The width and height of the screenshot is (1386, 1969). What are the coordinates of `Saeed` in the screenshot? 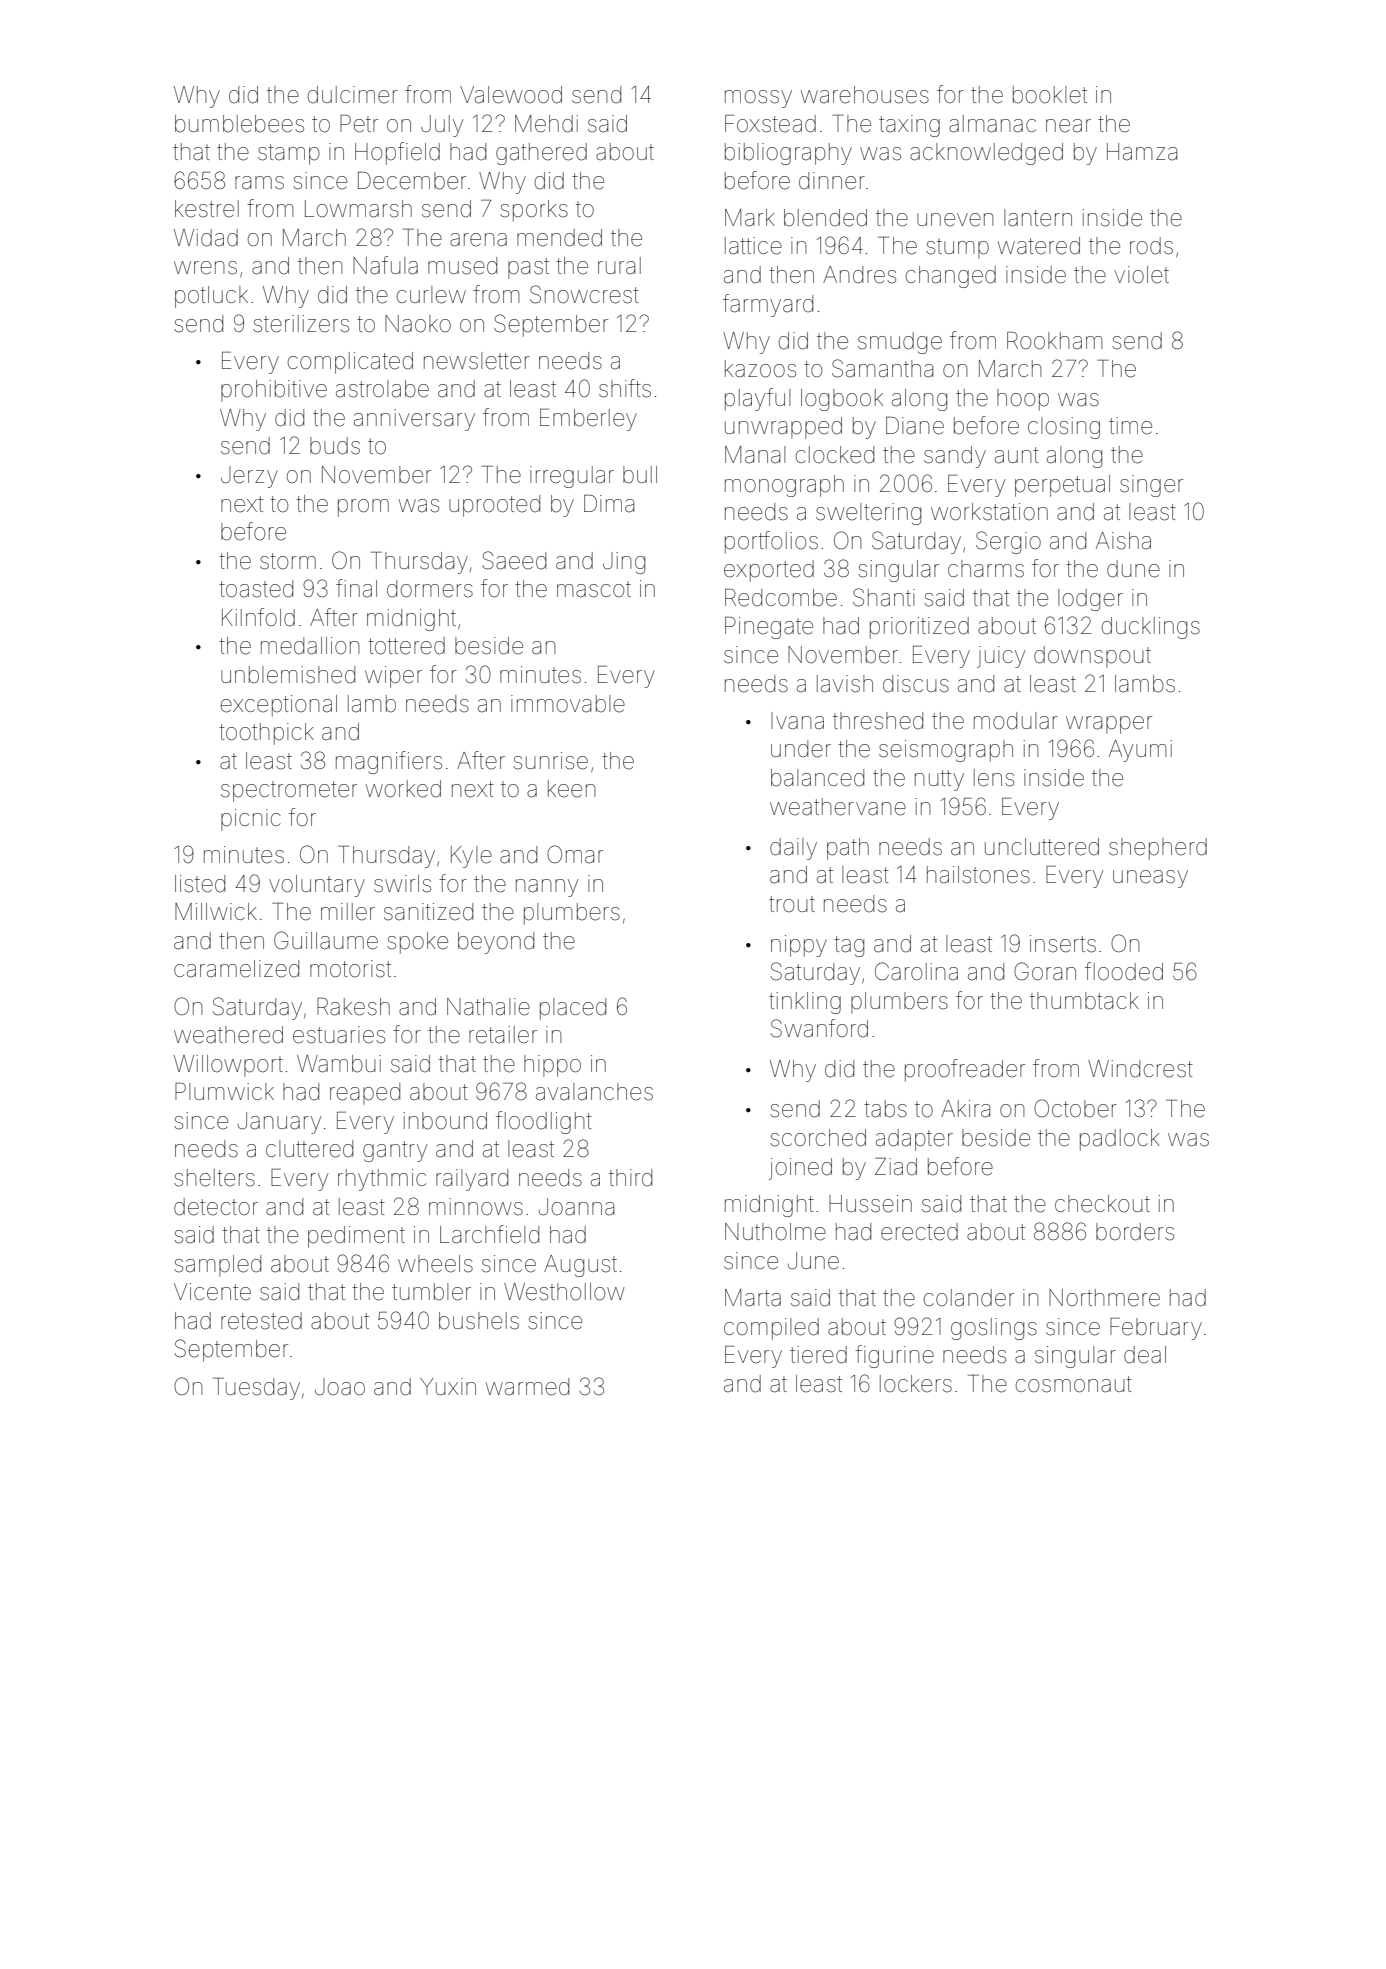 It's located at (514, 560).
